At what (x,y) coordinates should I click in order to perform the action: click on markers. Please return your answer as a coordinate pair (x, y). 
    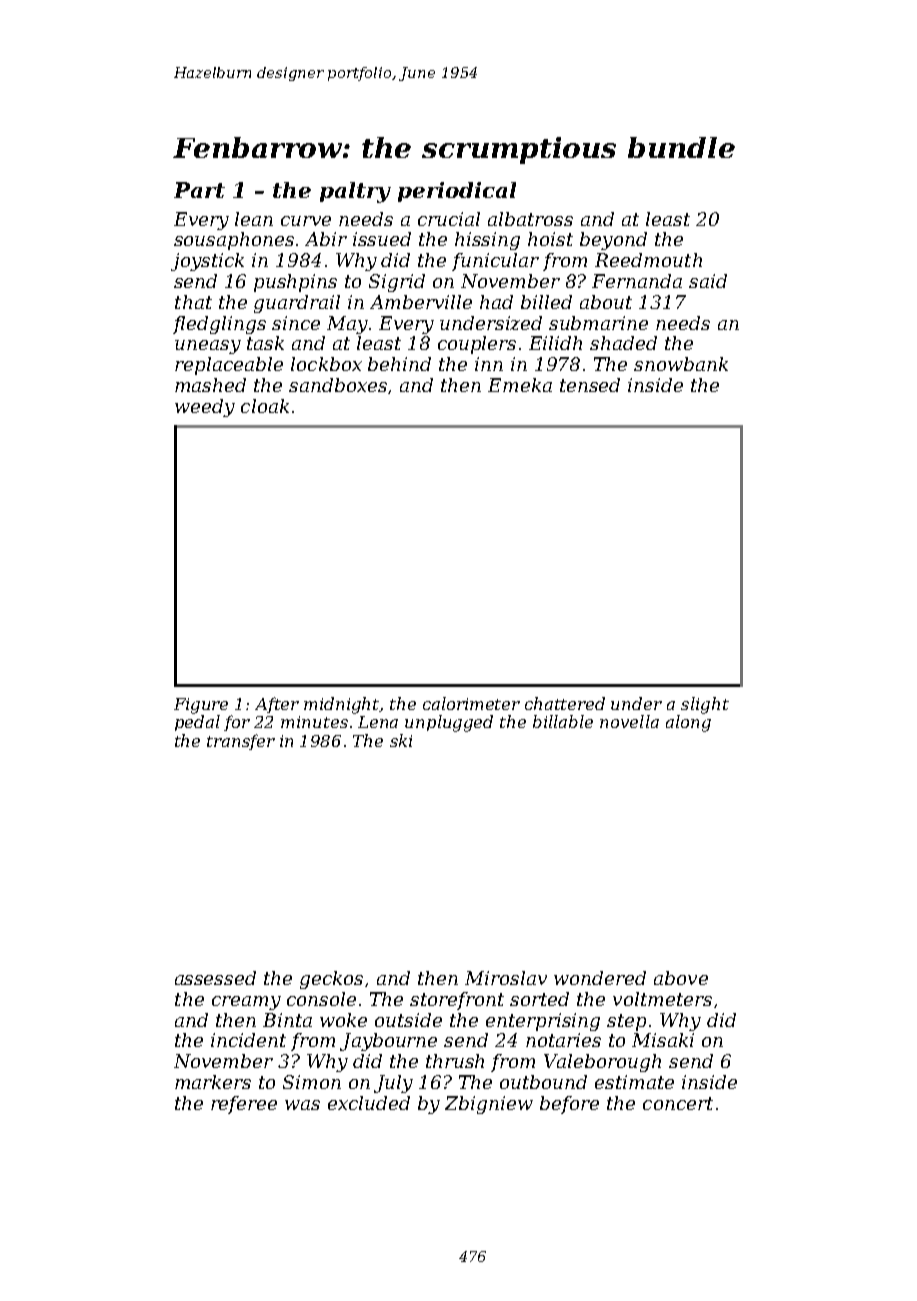
    Looking at the image, I should click on (213, 1082).
